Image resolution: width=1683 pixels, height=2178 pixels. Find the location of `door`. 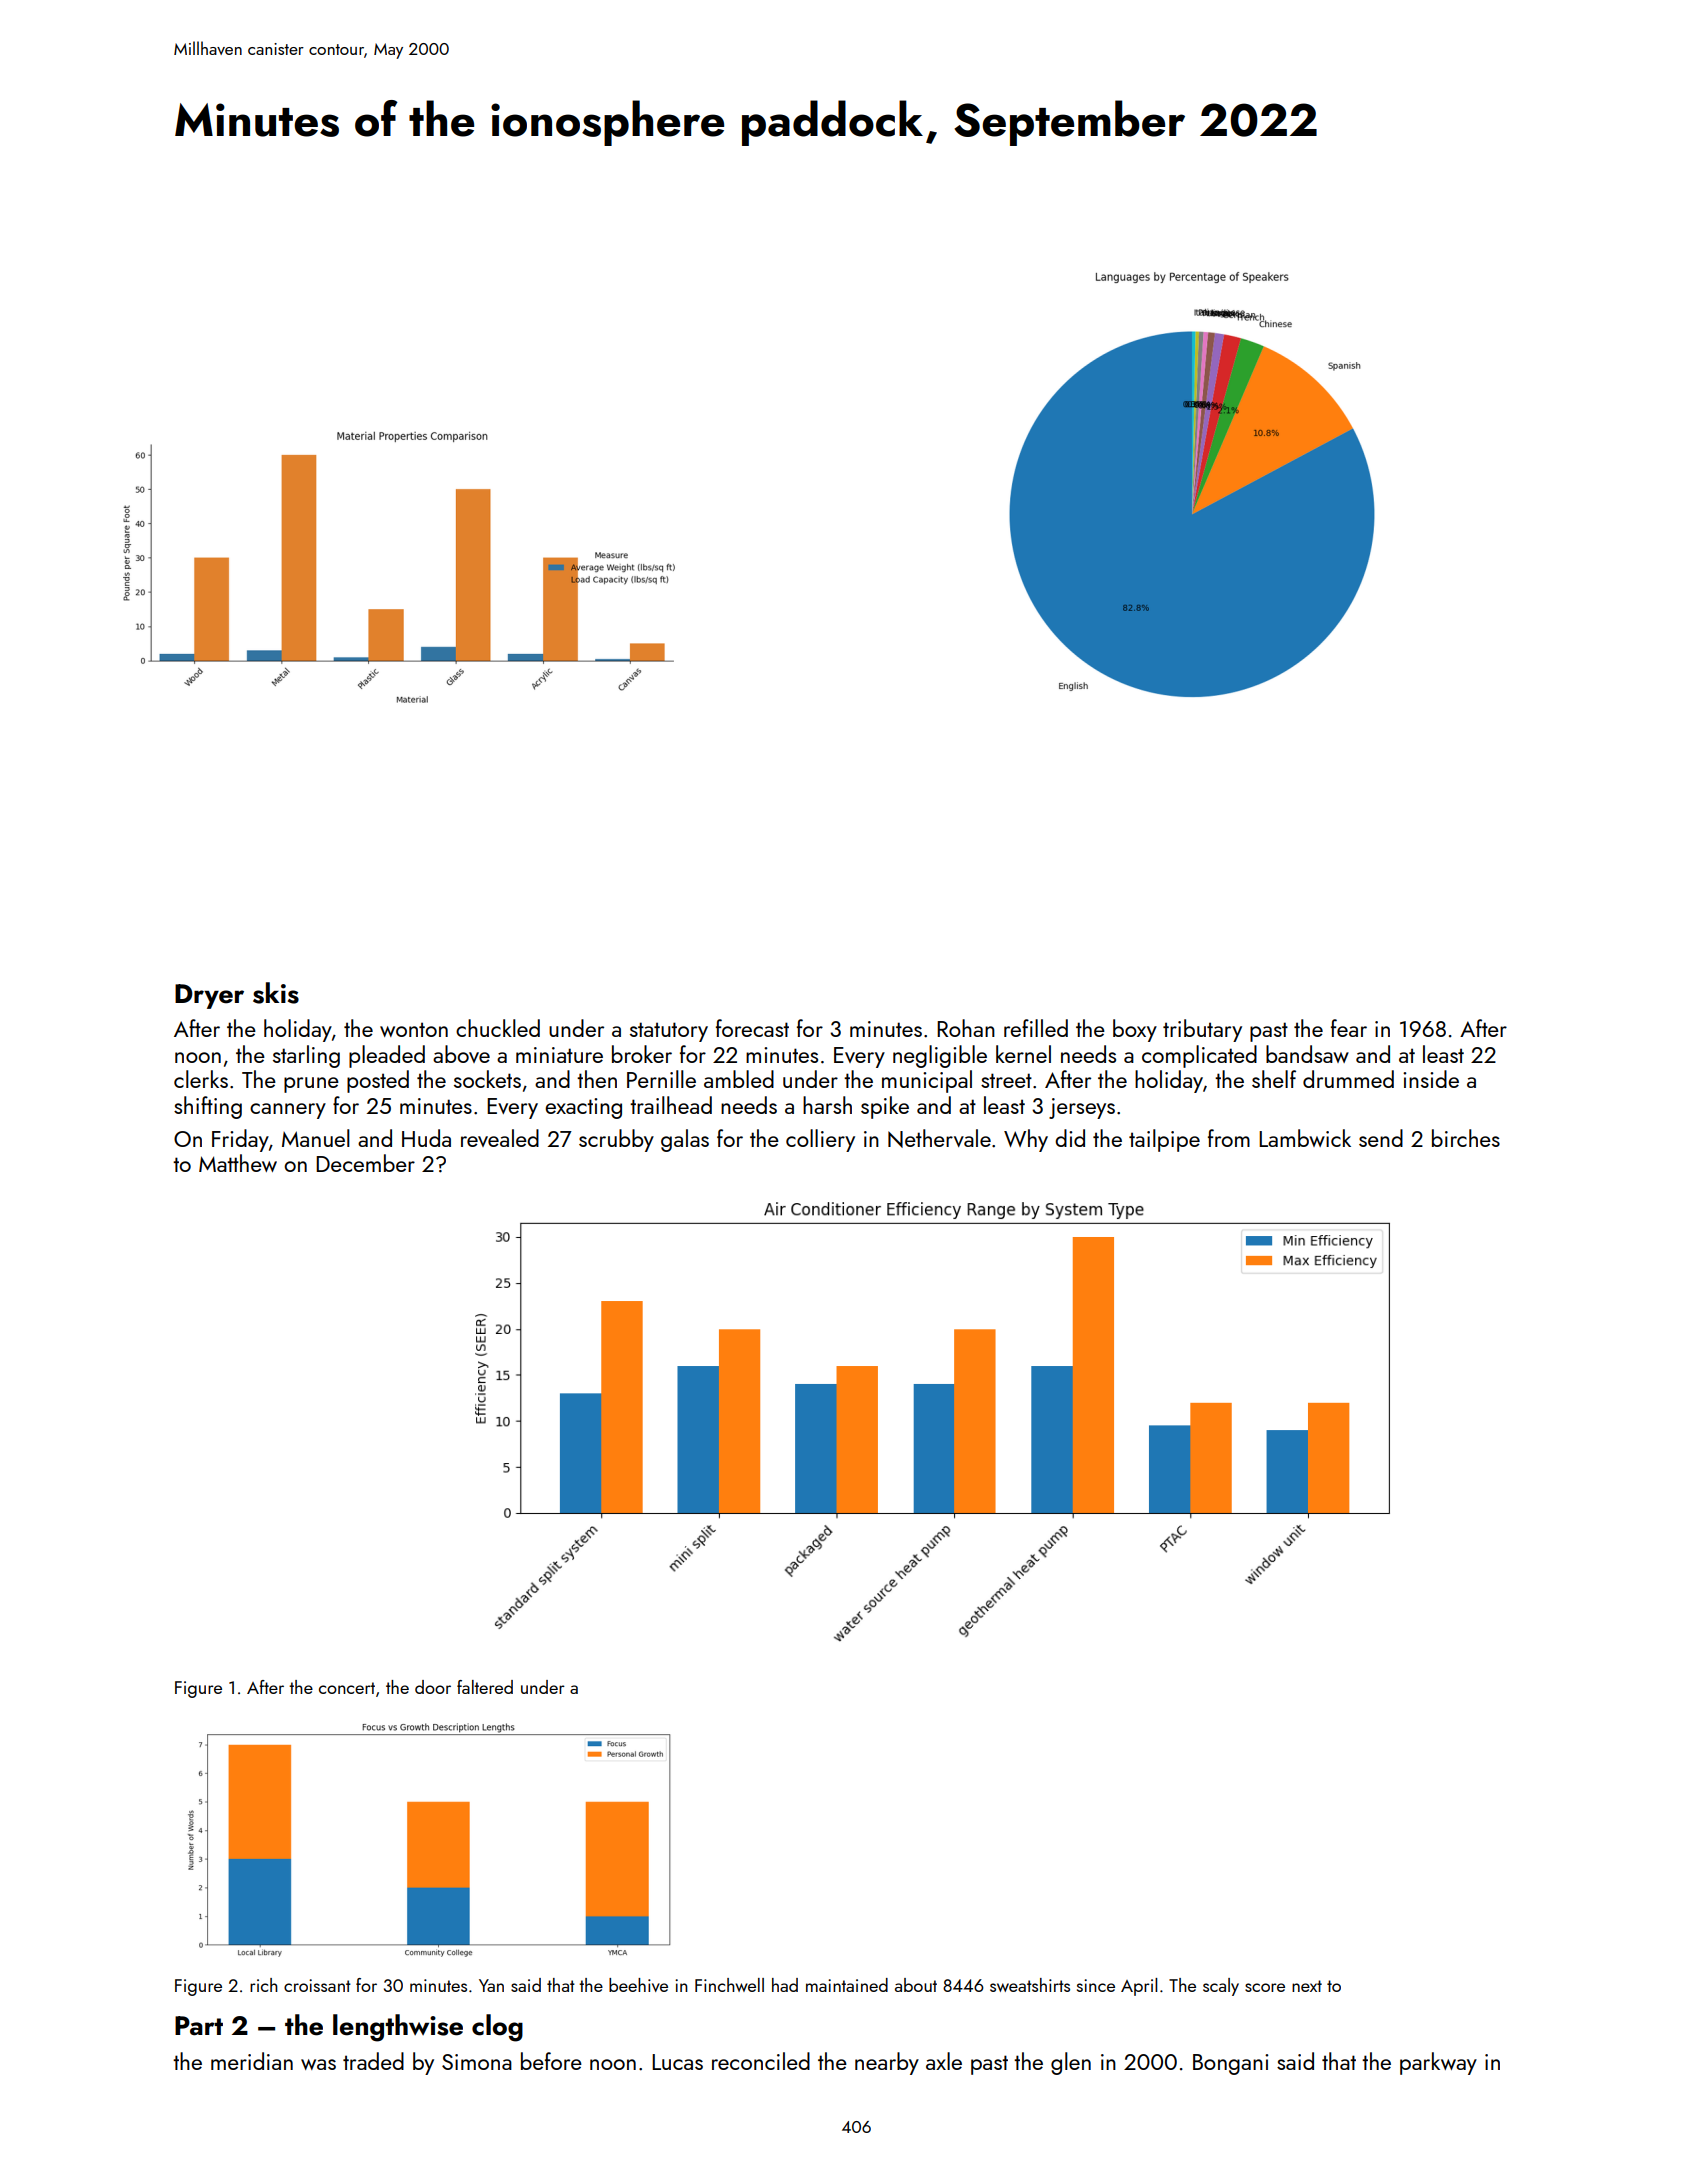

door is located at coordinates (433, 1687).
